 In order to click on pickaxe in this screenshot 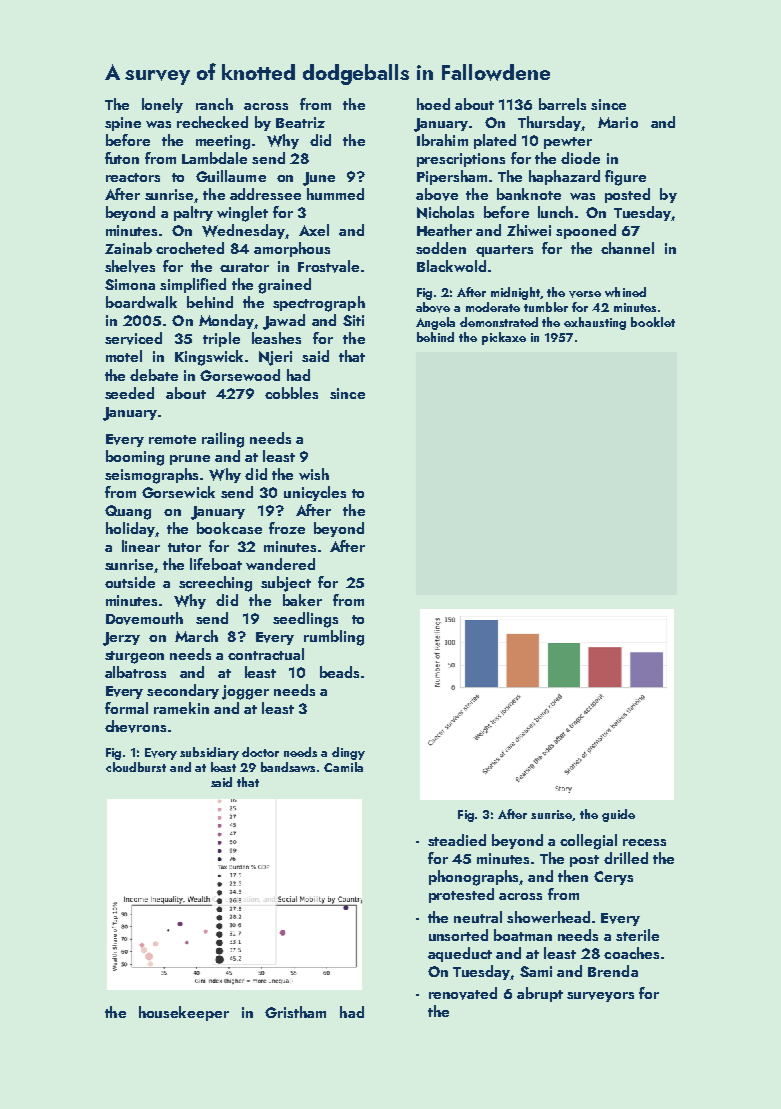, I will do `click(504, 338)`.
